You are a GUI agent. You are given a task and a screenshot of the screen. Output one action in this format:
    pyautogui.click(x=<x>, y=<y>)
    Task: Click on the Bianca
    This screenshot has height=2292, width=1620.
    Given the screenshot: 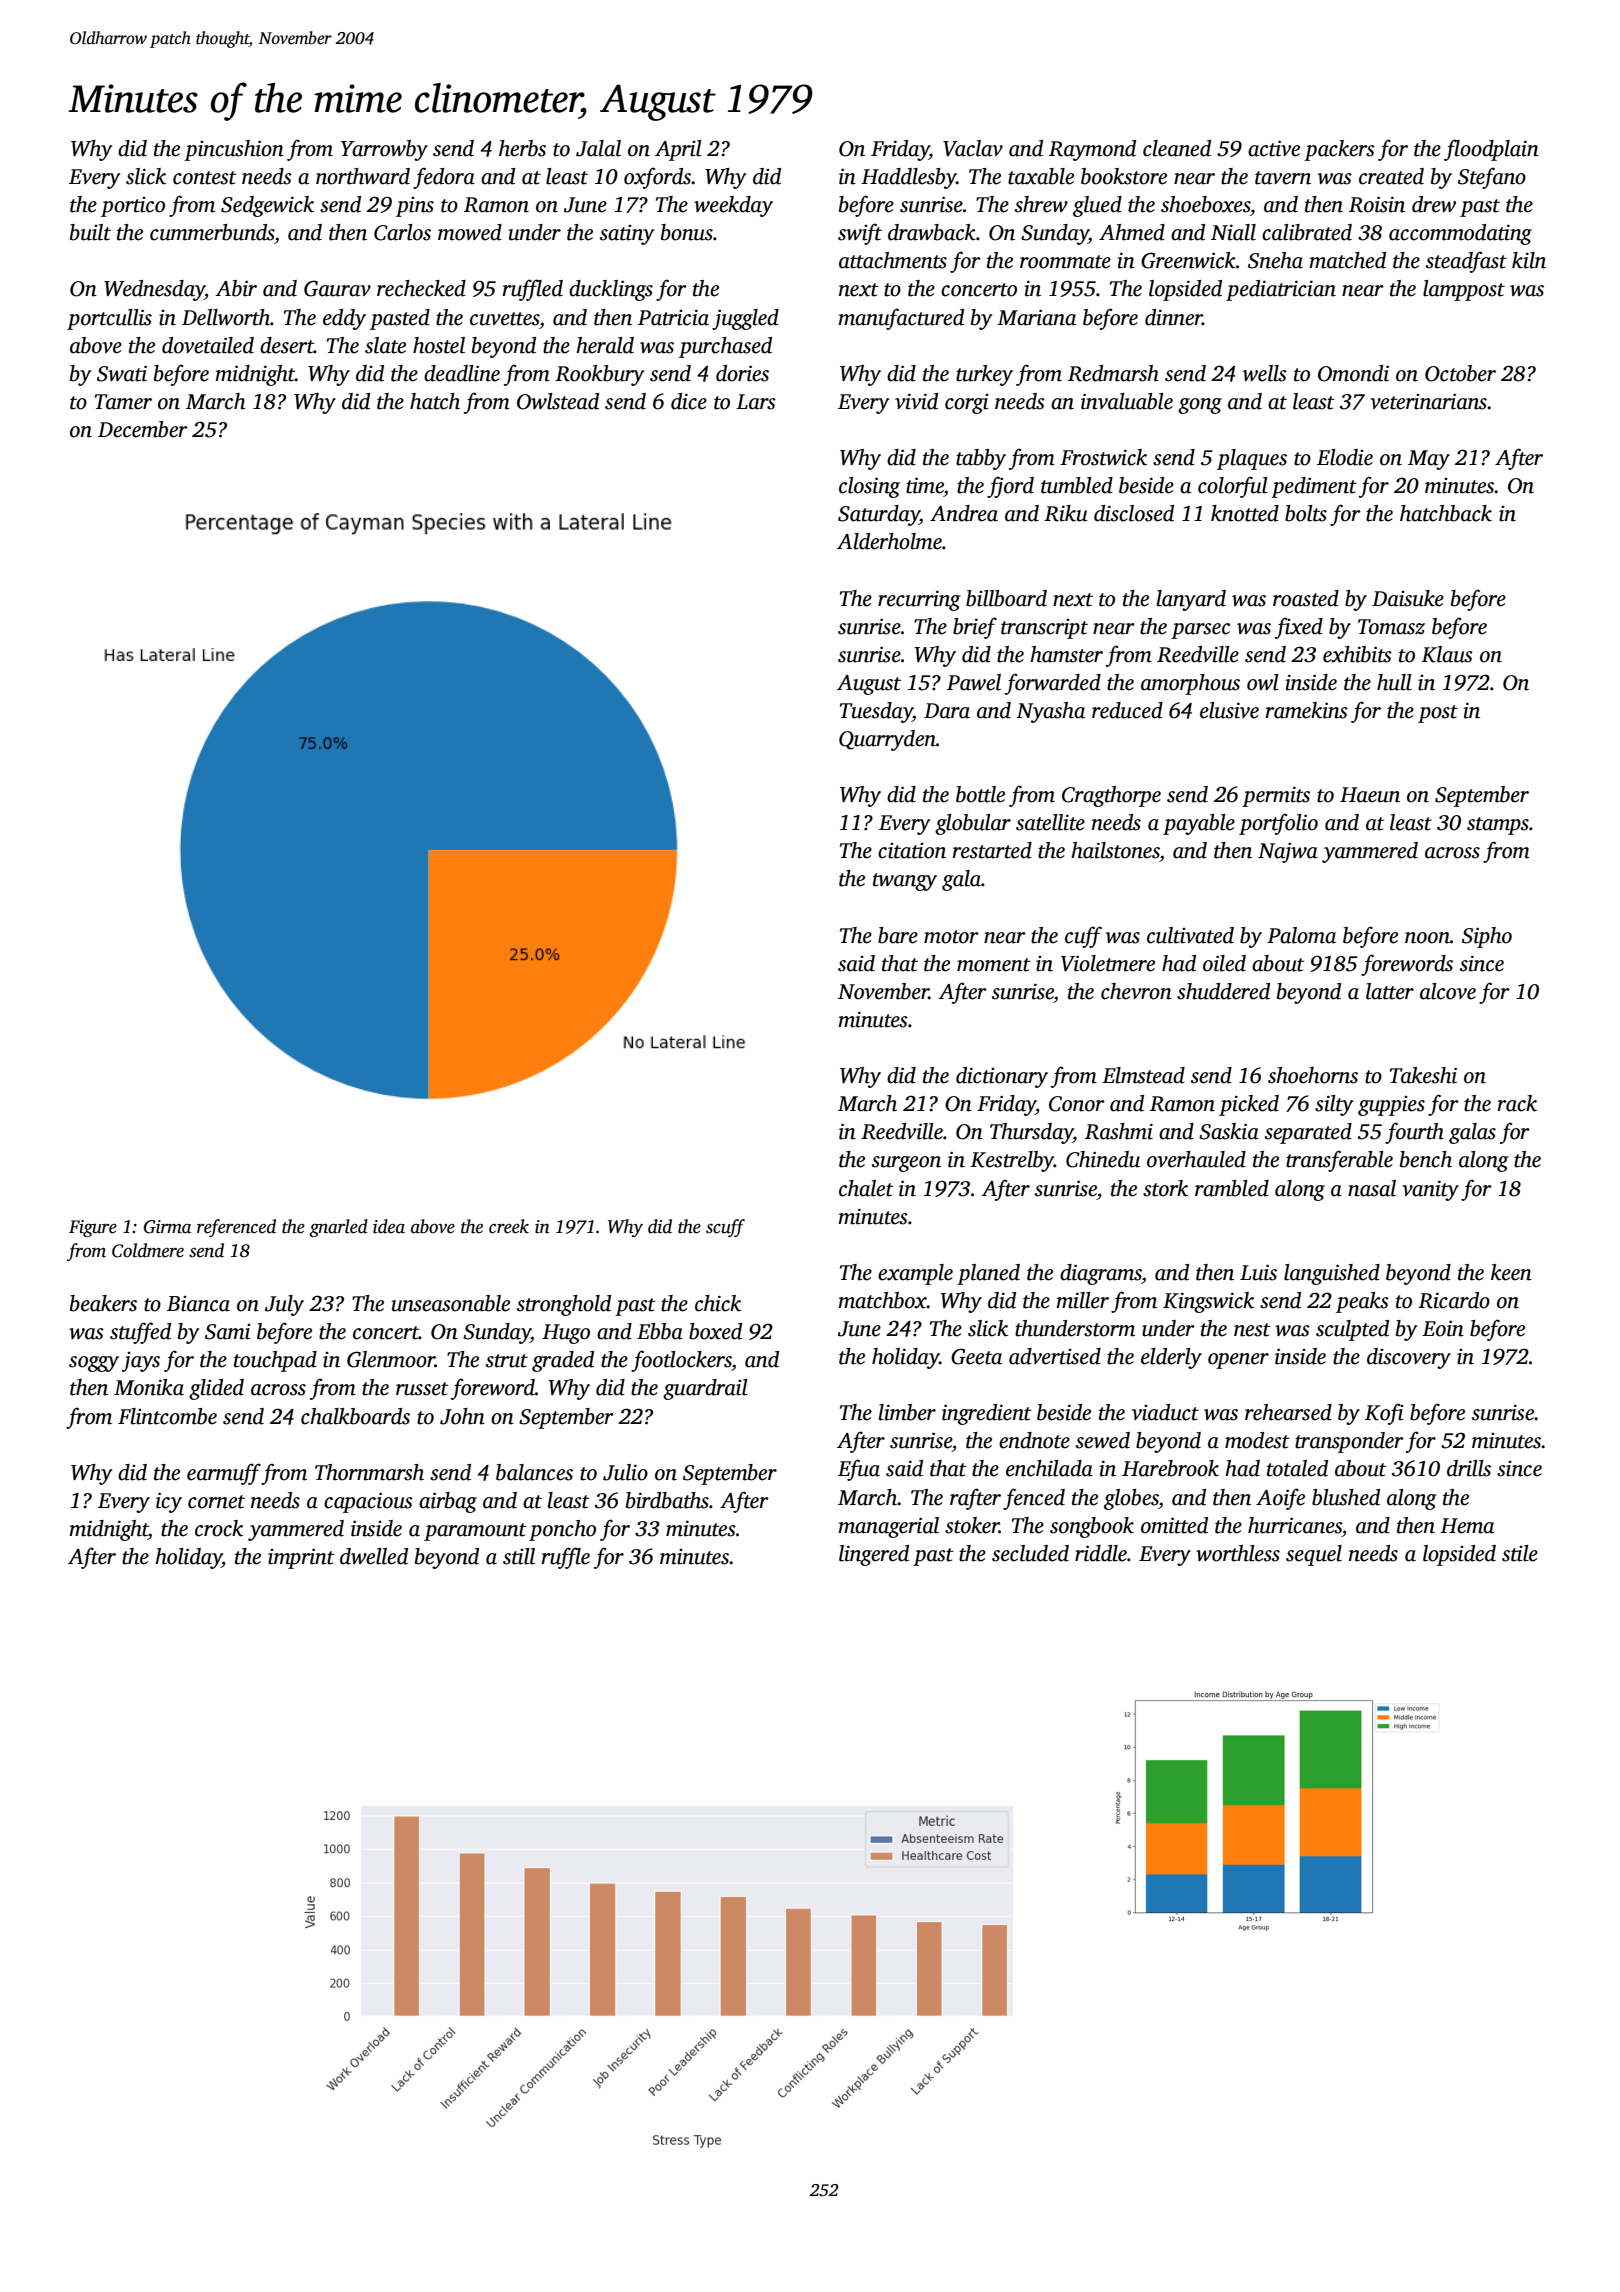 What is the action you would take?
    pyautogui.click(x=198, y=1304)
